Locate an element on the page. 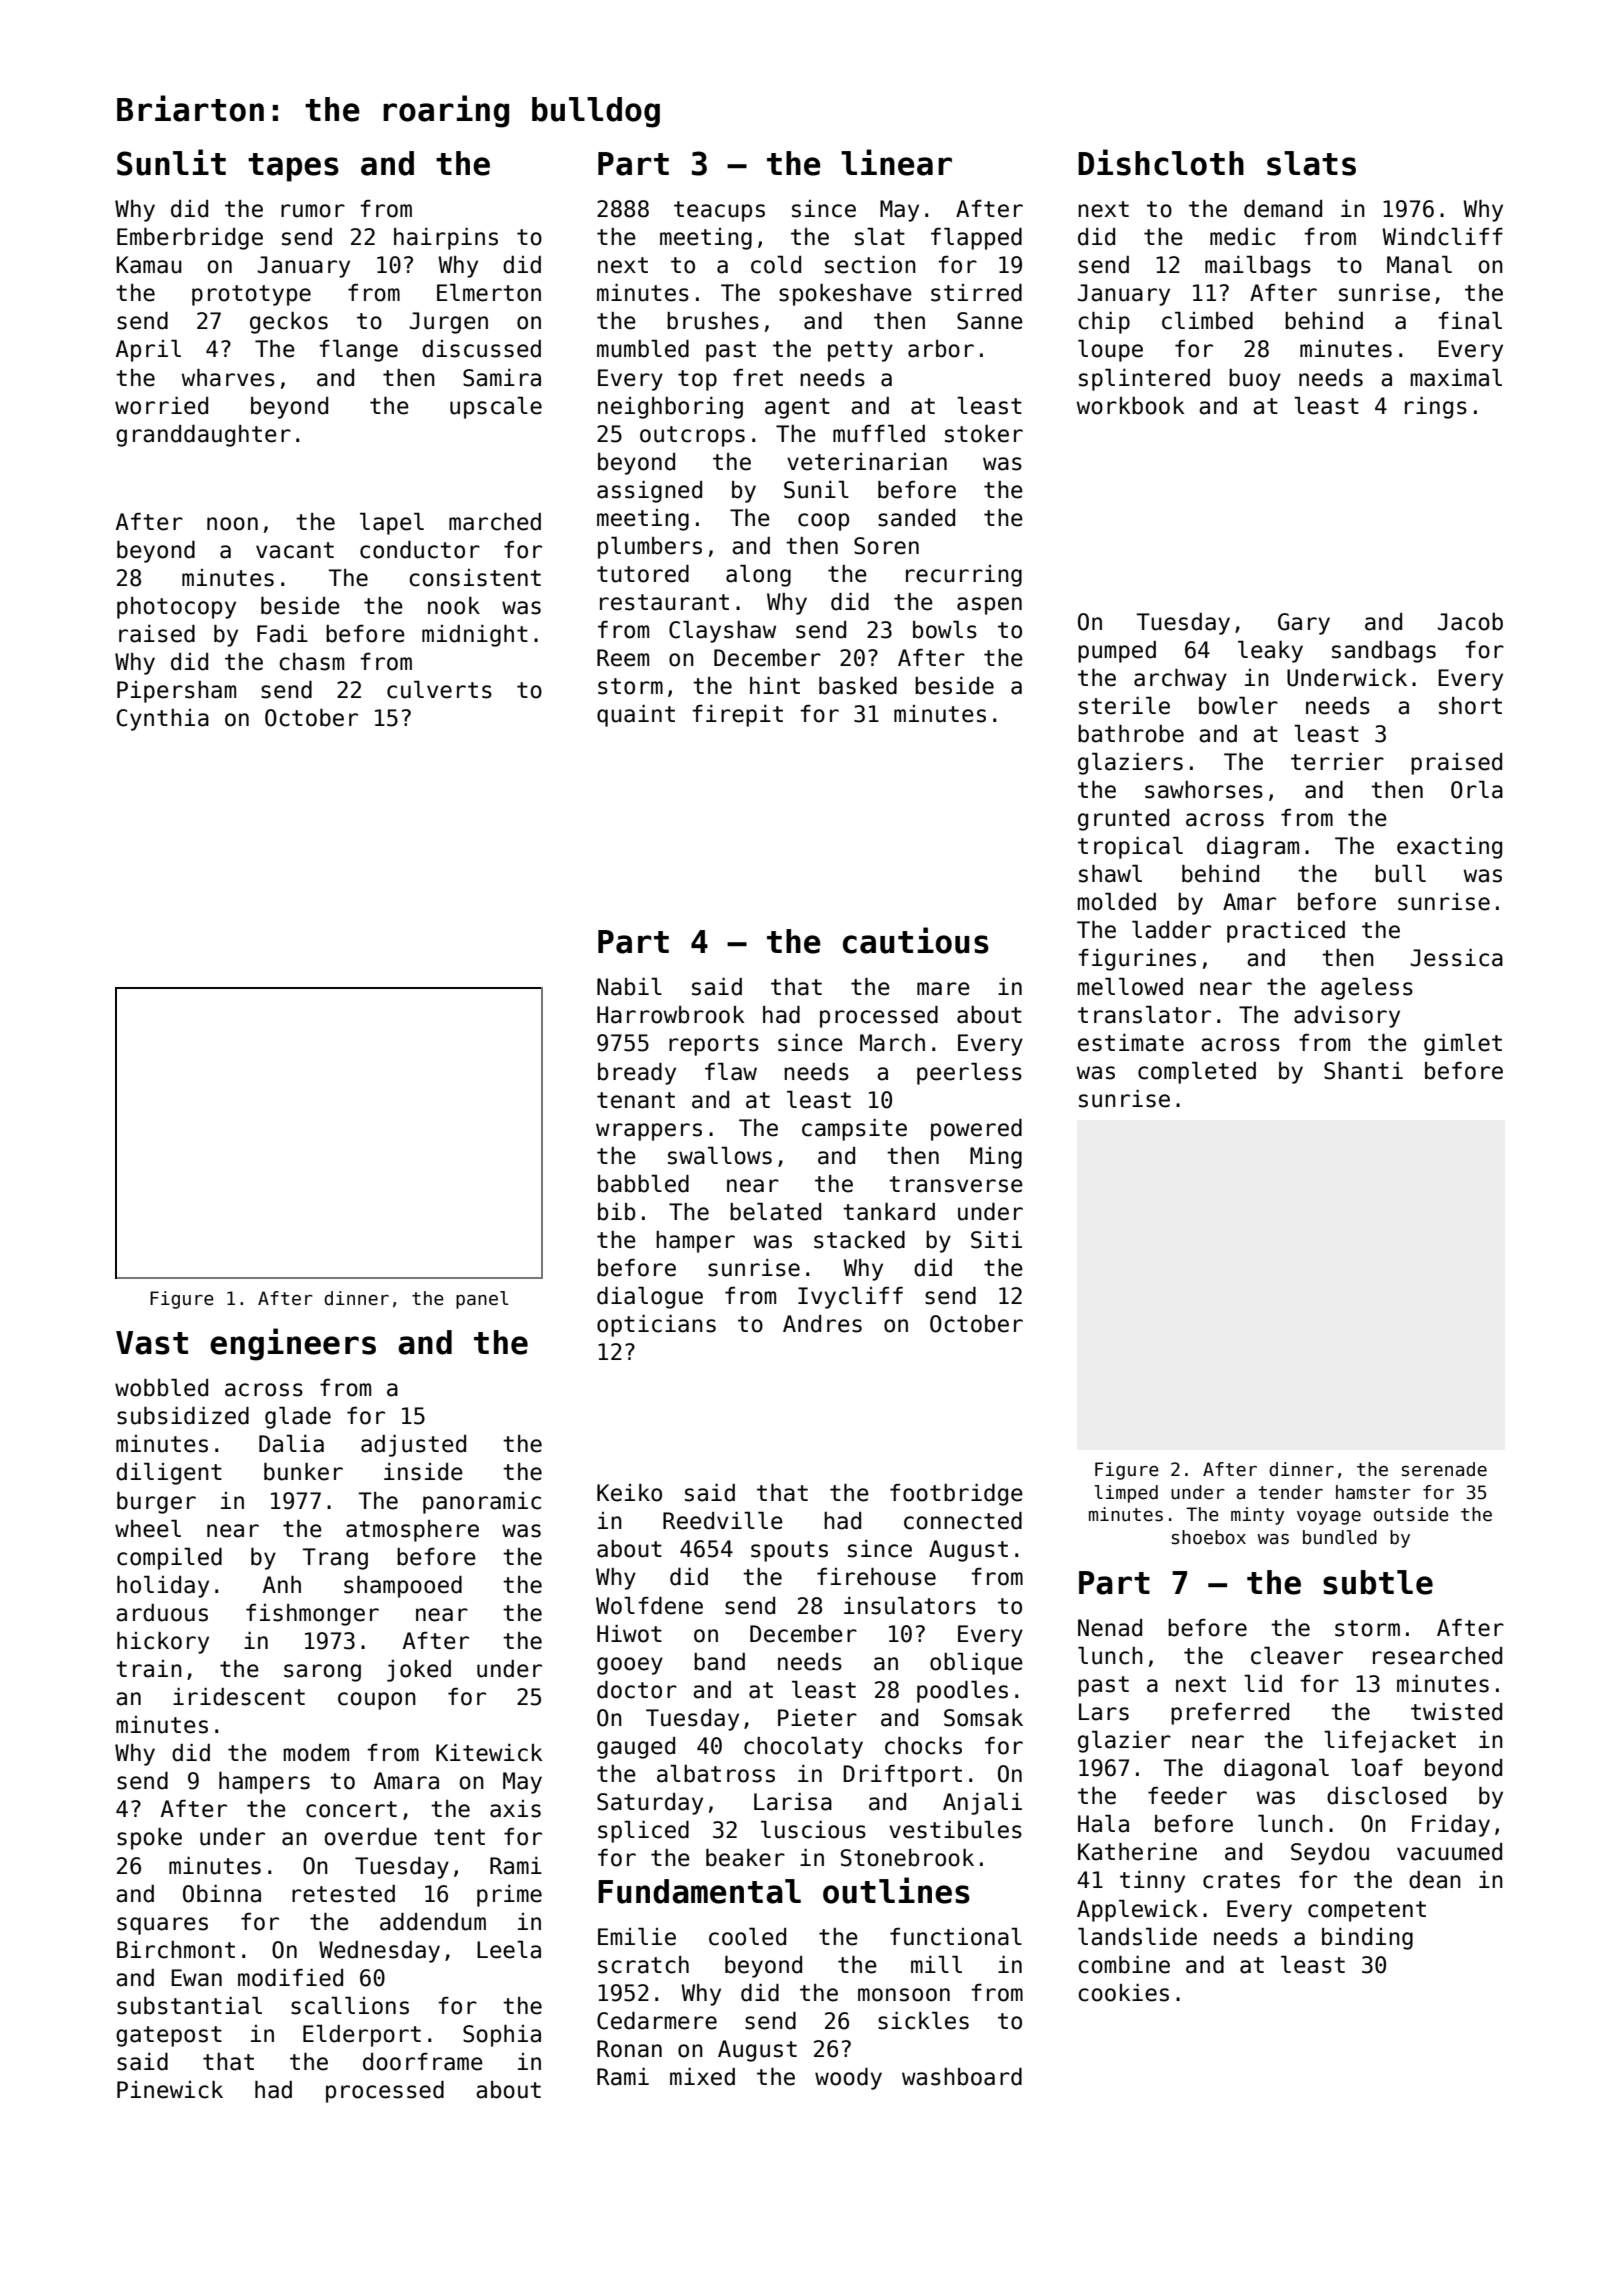 Image resolution: width=1620 pixels, height=2292 pixels. Sunlit is located at coordinates (171, 162).
